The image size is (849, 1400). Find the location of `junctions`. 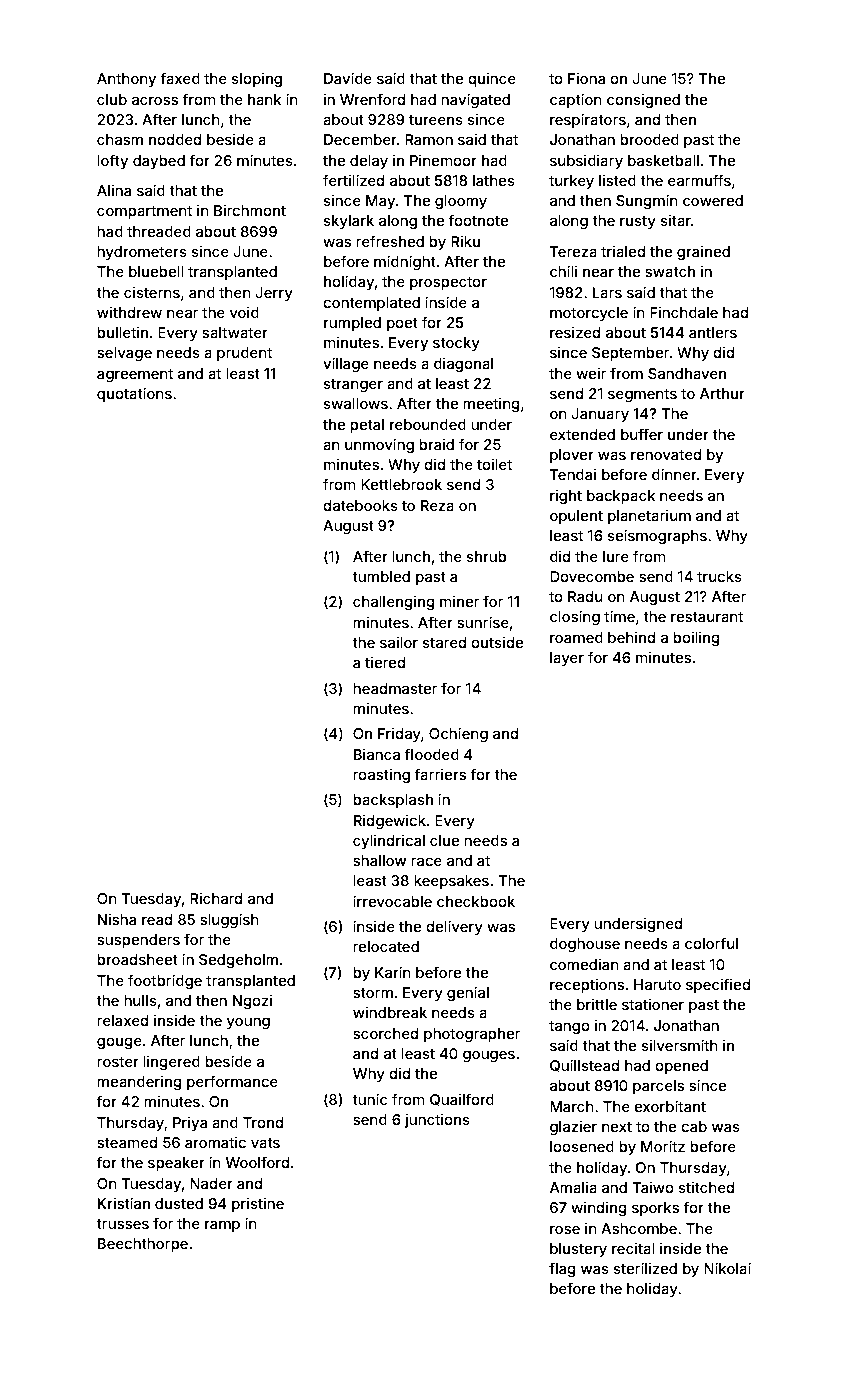

junctions is located at coordinates (437, 1121).
